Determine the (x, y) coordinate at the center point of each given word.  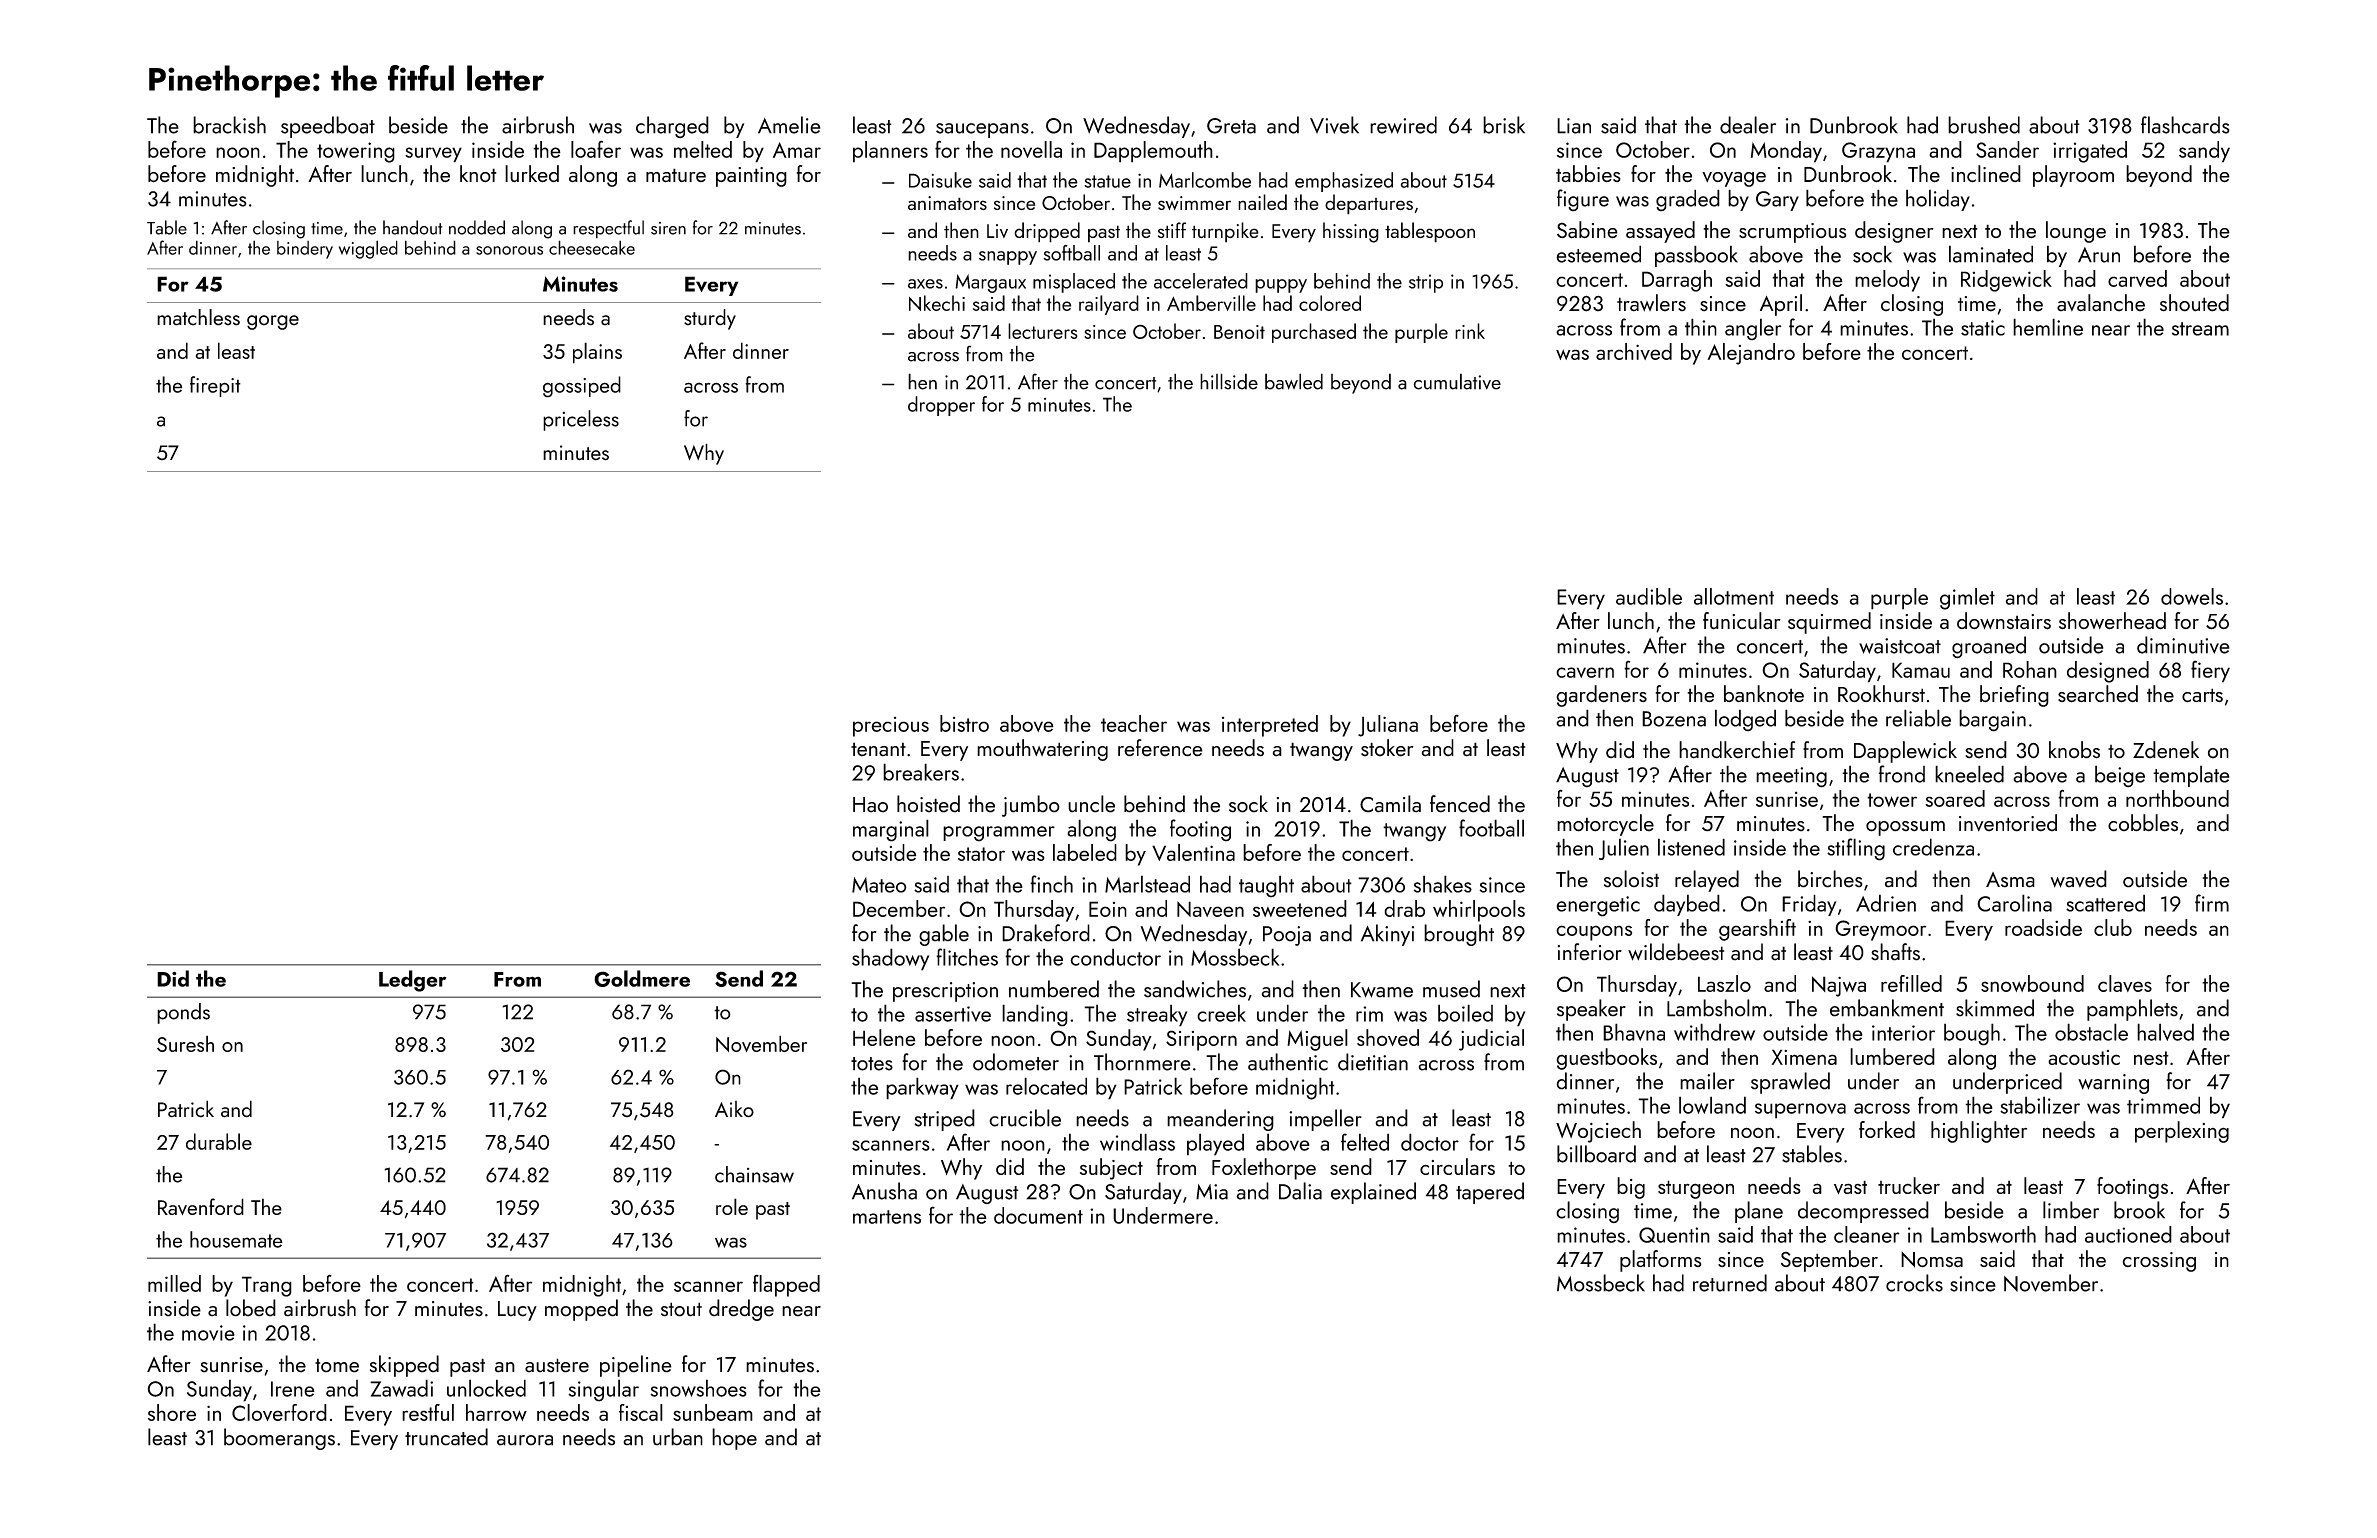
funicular (1742, 621)
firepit (215, 386)
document (1038, 1215)
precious (891, 727)
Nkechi (937, 303)
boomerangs (279, 1439)
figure (1583, 200)
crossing (2159, 1262)
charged (672, 127)
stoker (1387, 748)
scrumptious (1793, 233)
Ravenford (201, 1206)
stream (2200, 329)
